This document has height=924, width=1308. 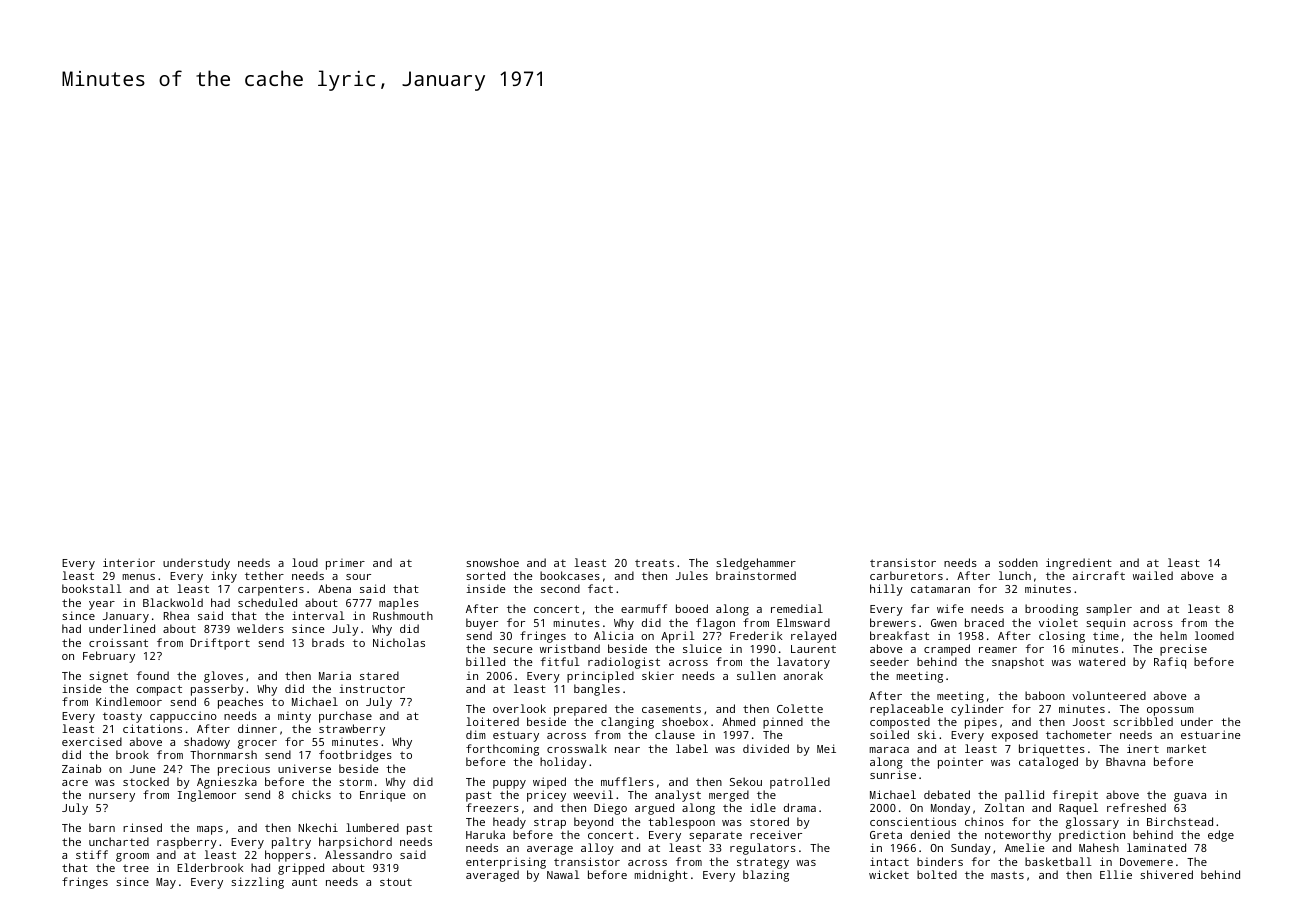 What do you see at coordinates (1170, 711) in the document?
I see `opossum` at bounding box center [1170, 711].
